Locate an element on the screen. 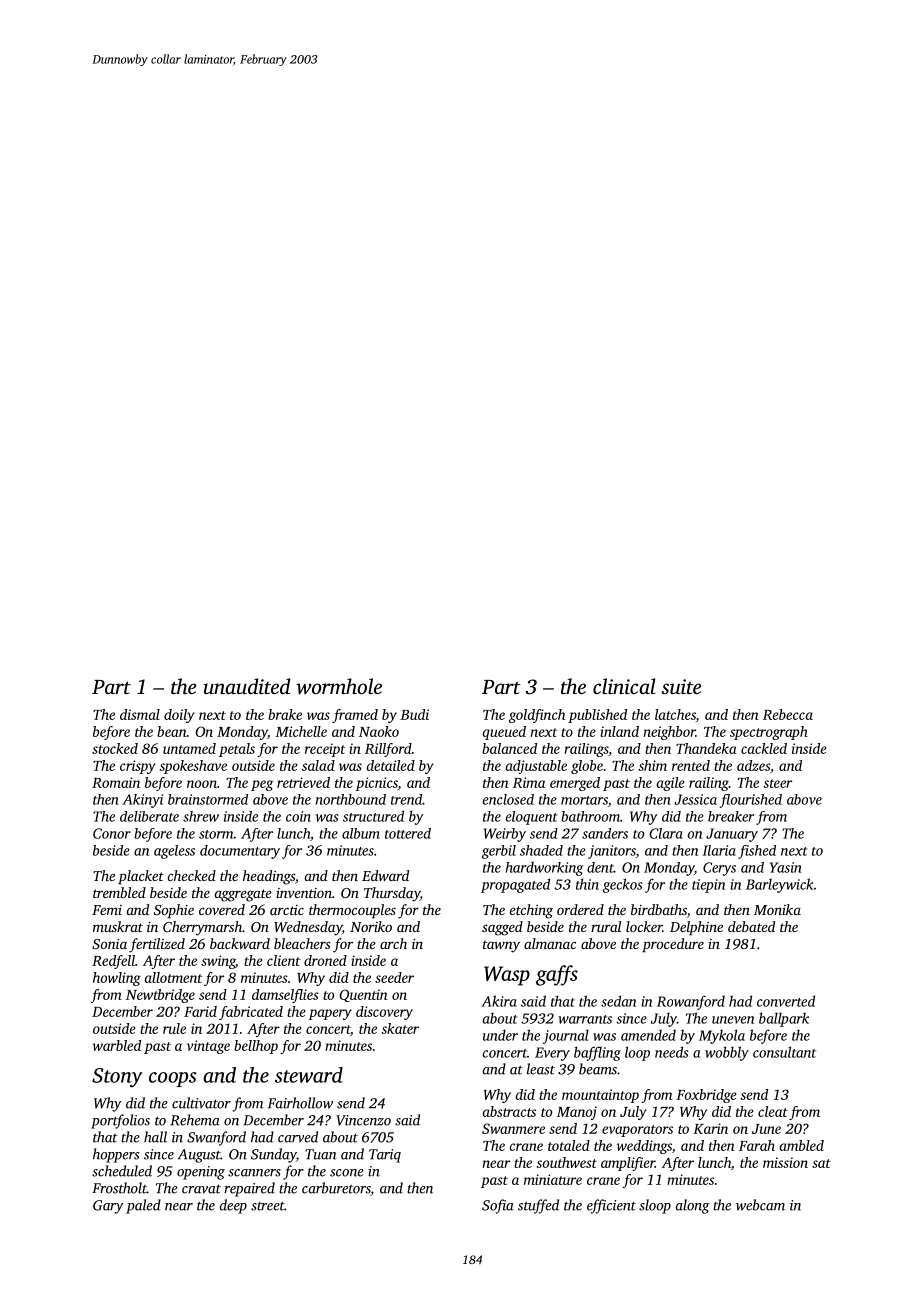 The width and height of the screenshot is (924, 1308). enclosed is located at coordinates (508, 799).
